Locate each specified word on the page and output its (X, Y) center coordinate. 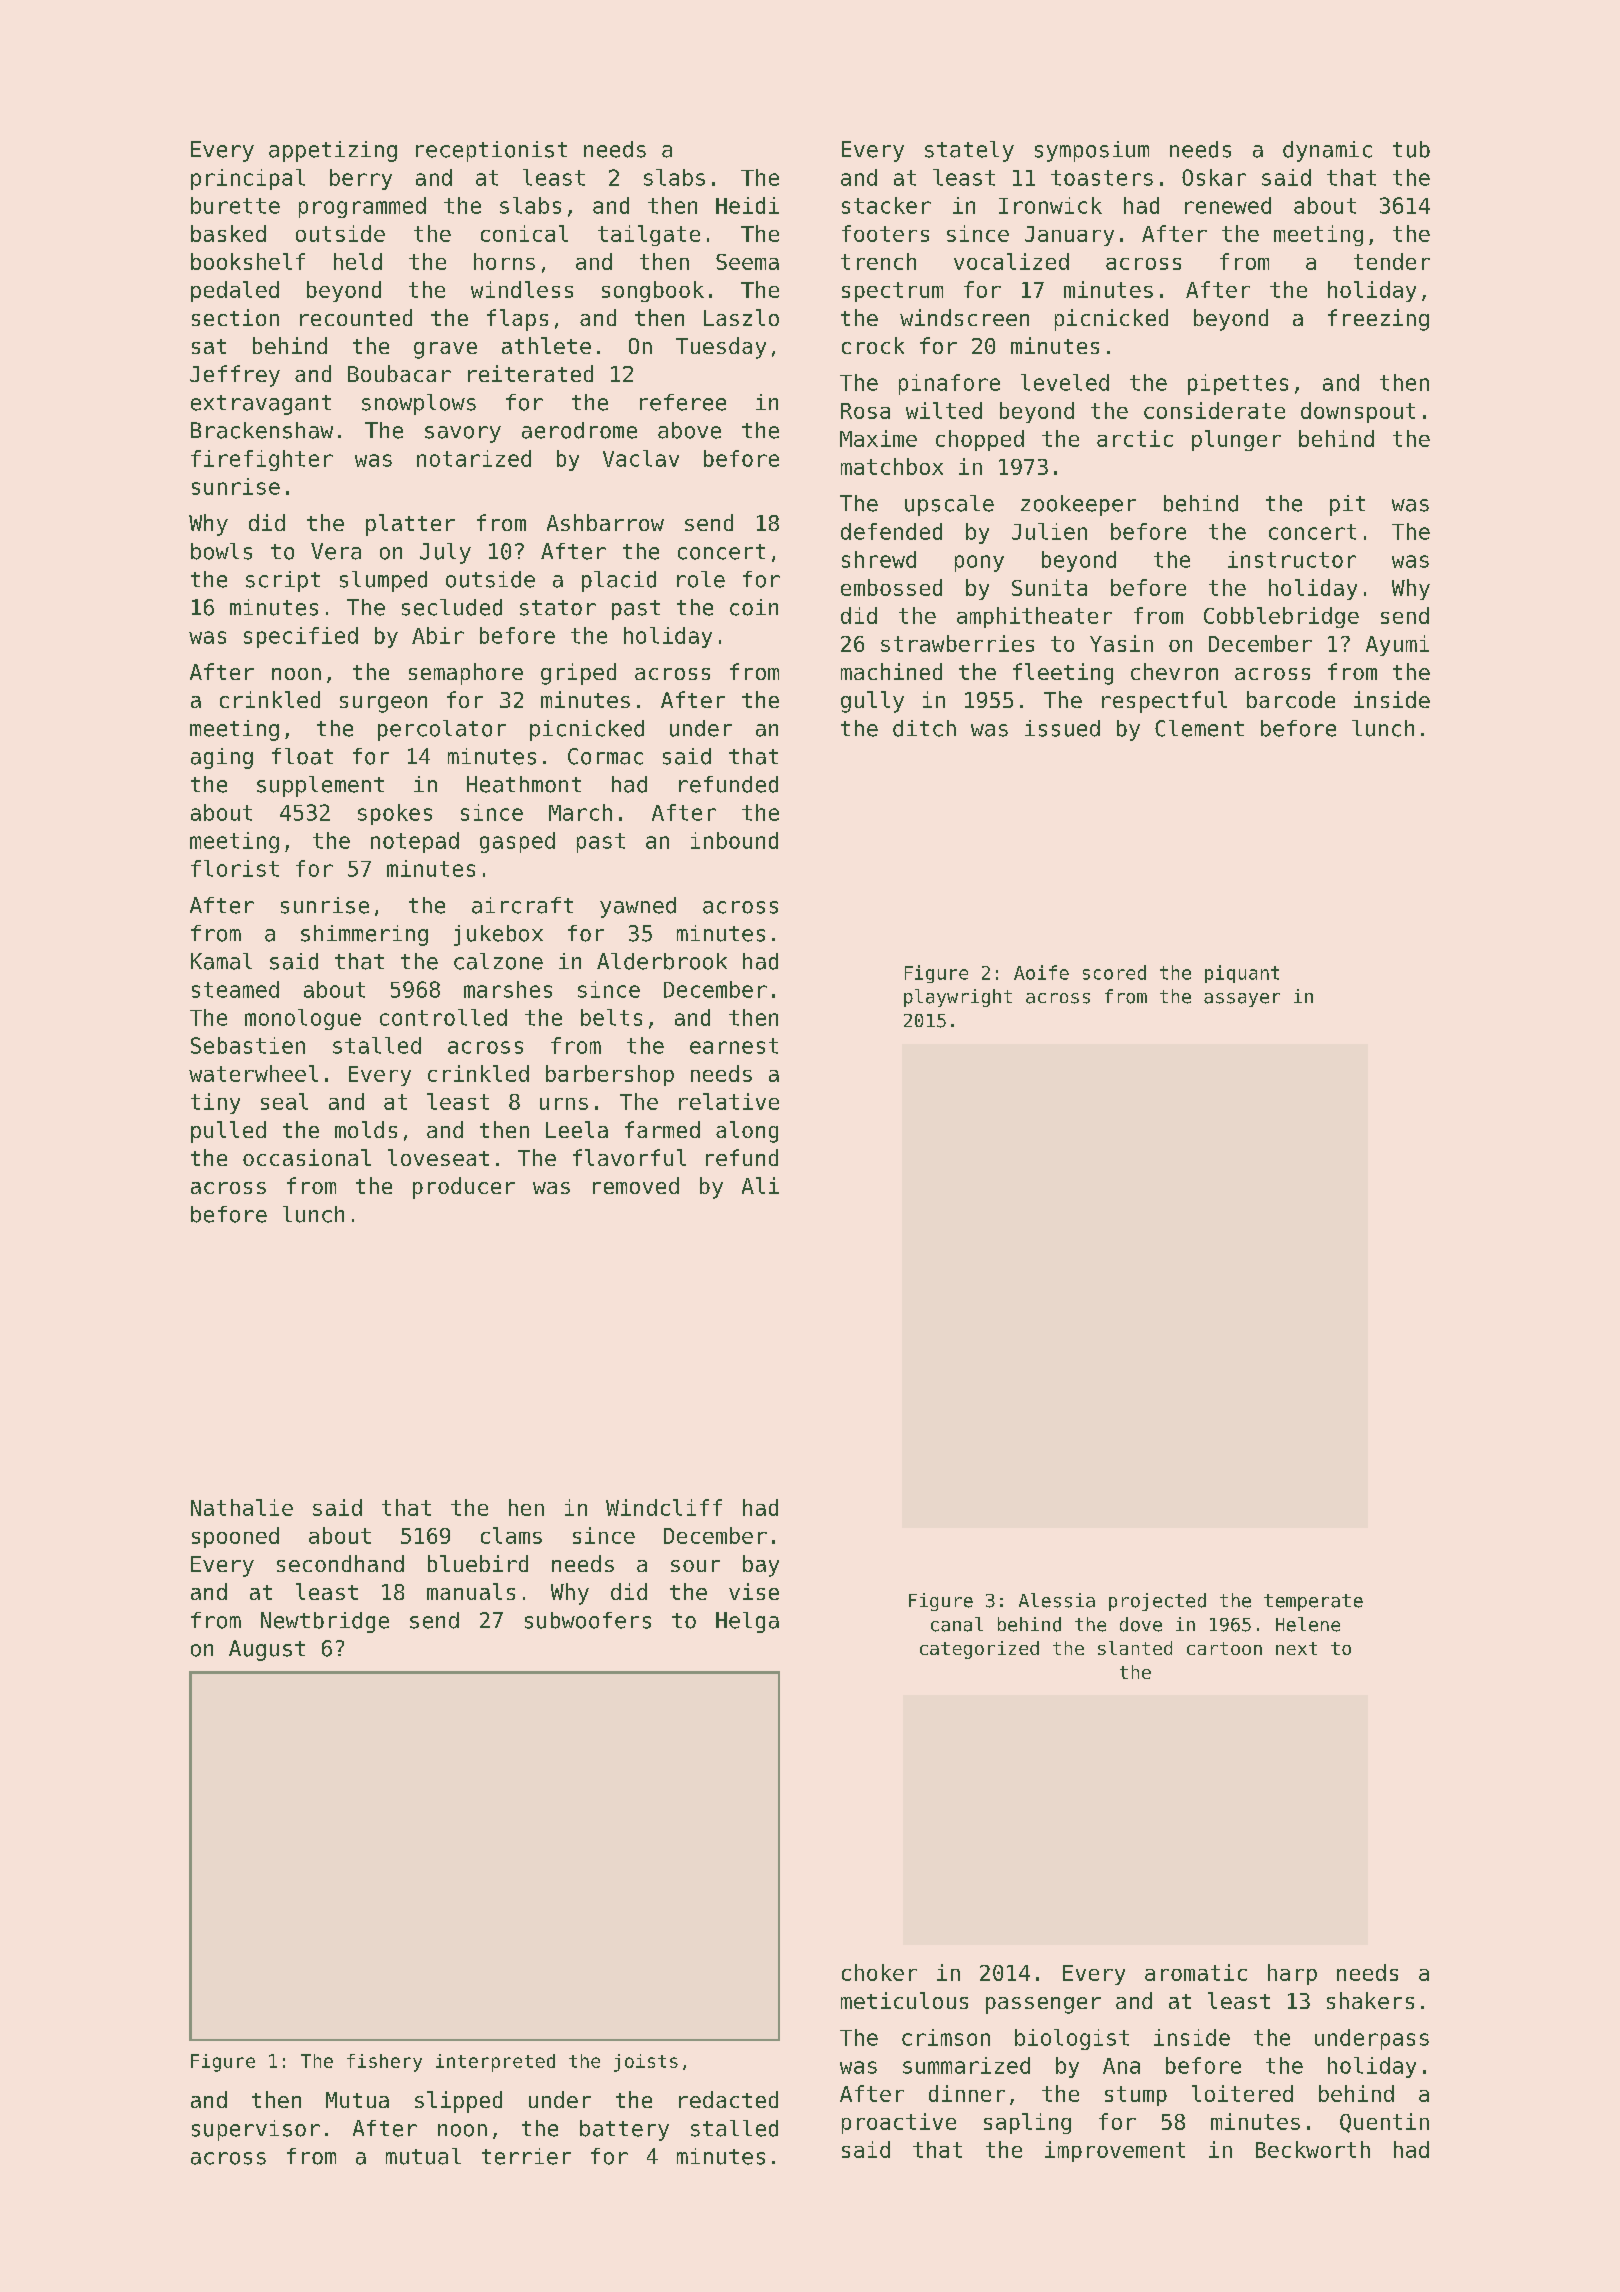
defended (891, 531)
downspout (1358, 412)
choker (879, 1972)
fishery (384, 2063)
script (283, 581)
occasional (307, 1157)
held (358, 261)
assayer (1242, 1000)
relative (729, 1101)
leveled (1065, 382)
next (1296, 1648)
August (267, 1650)
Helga (747, 1622)
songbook (653, 291)
